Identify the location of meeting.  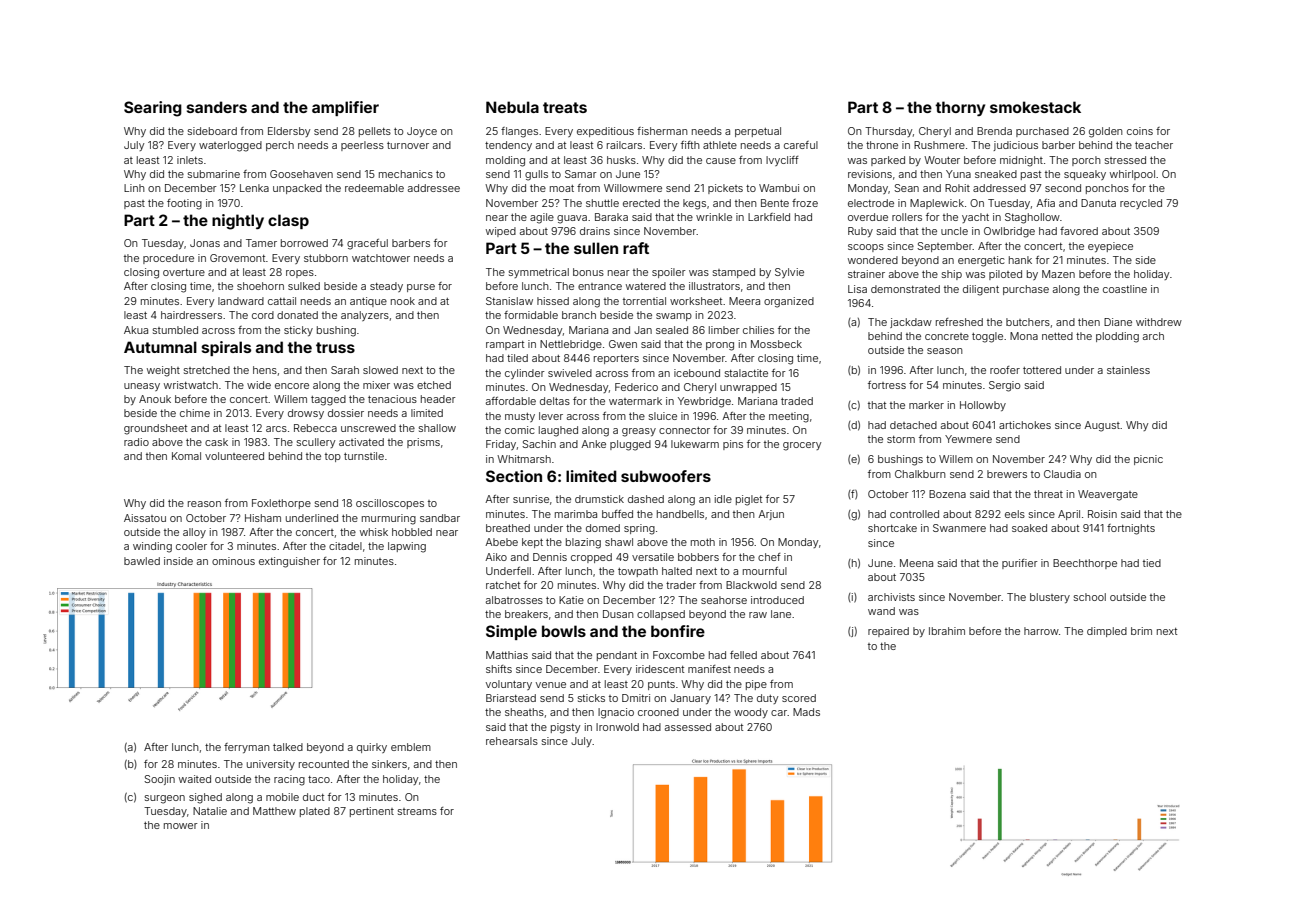
(789, 417).
